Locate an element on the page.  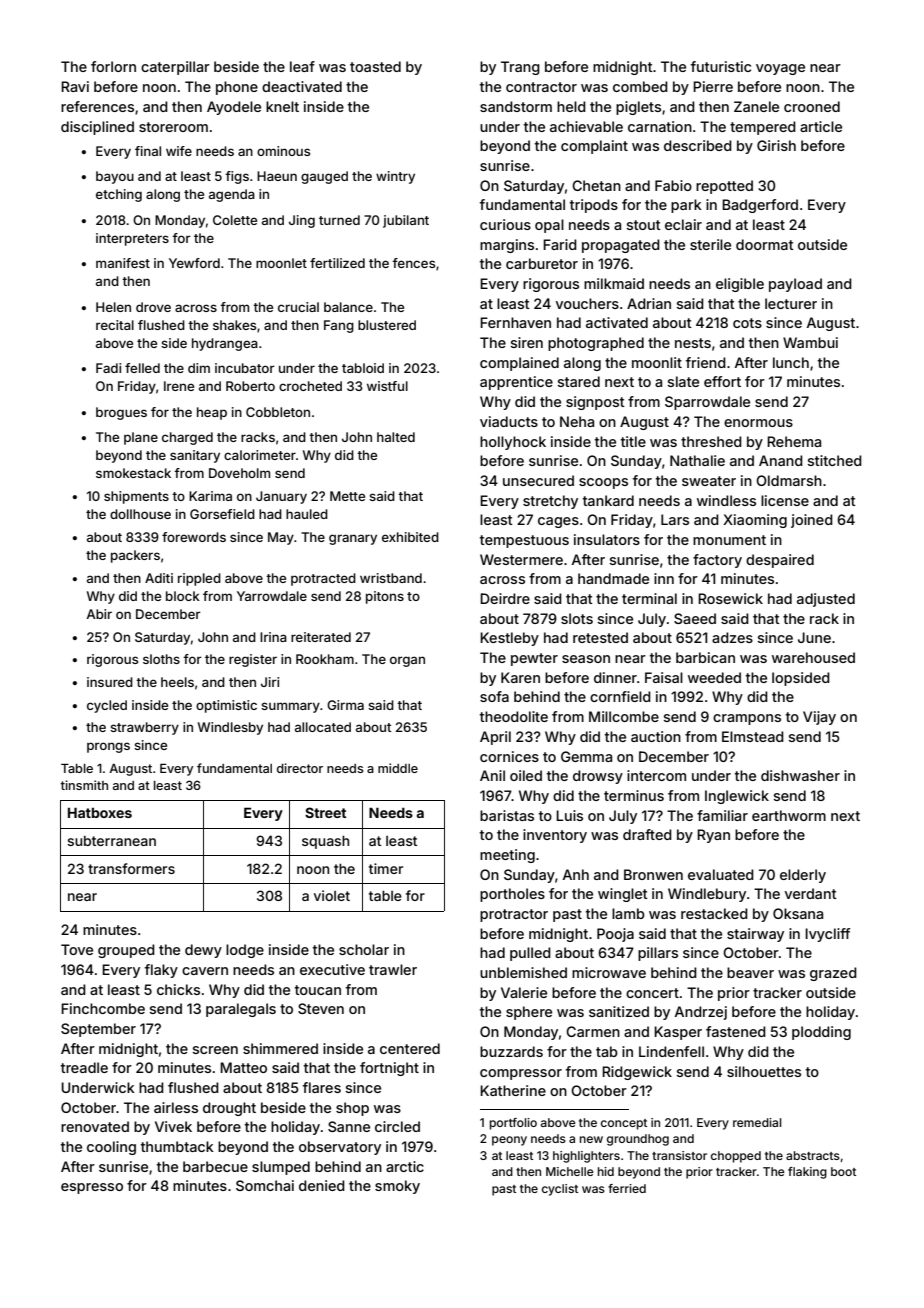
futuristic is located at coordinates (721, 66).
